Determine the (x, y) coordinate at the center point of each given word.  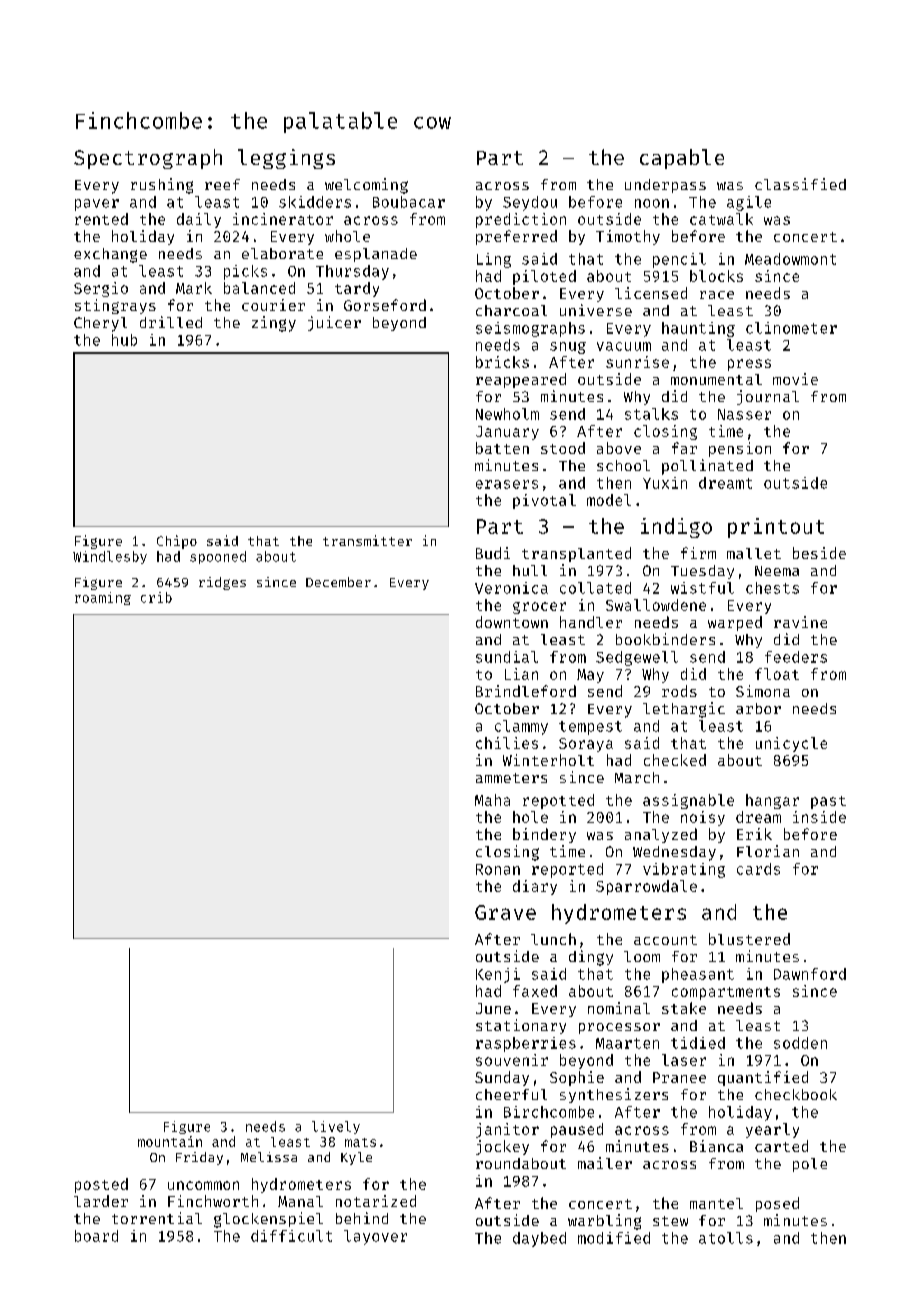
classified (800, 184)
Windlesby (110, 557)
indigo (676, 528)
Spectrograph (148, 159)
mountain (170, 1141)
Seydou (530, 203)
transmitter (367, 540)
